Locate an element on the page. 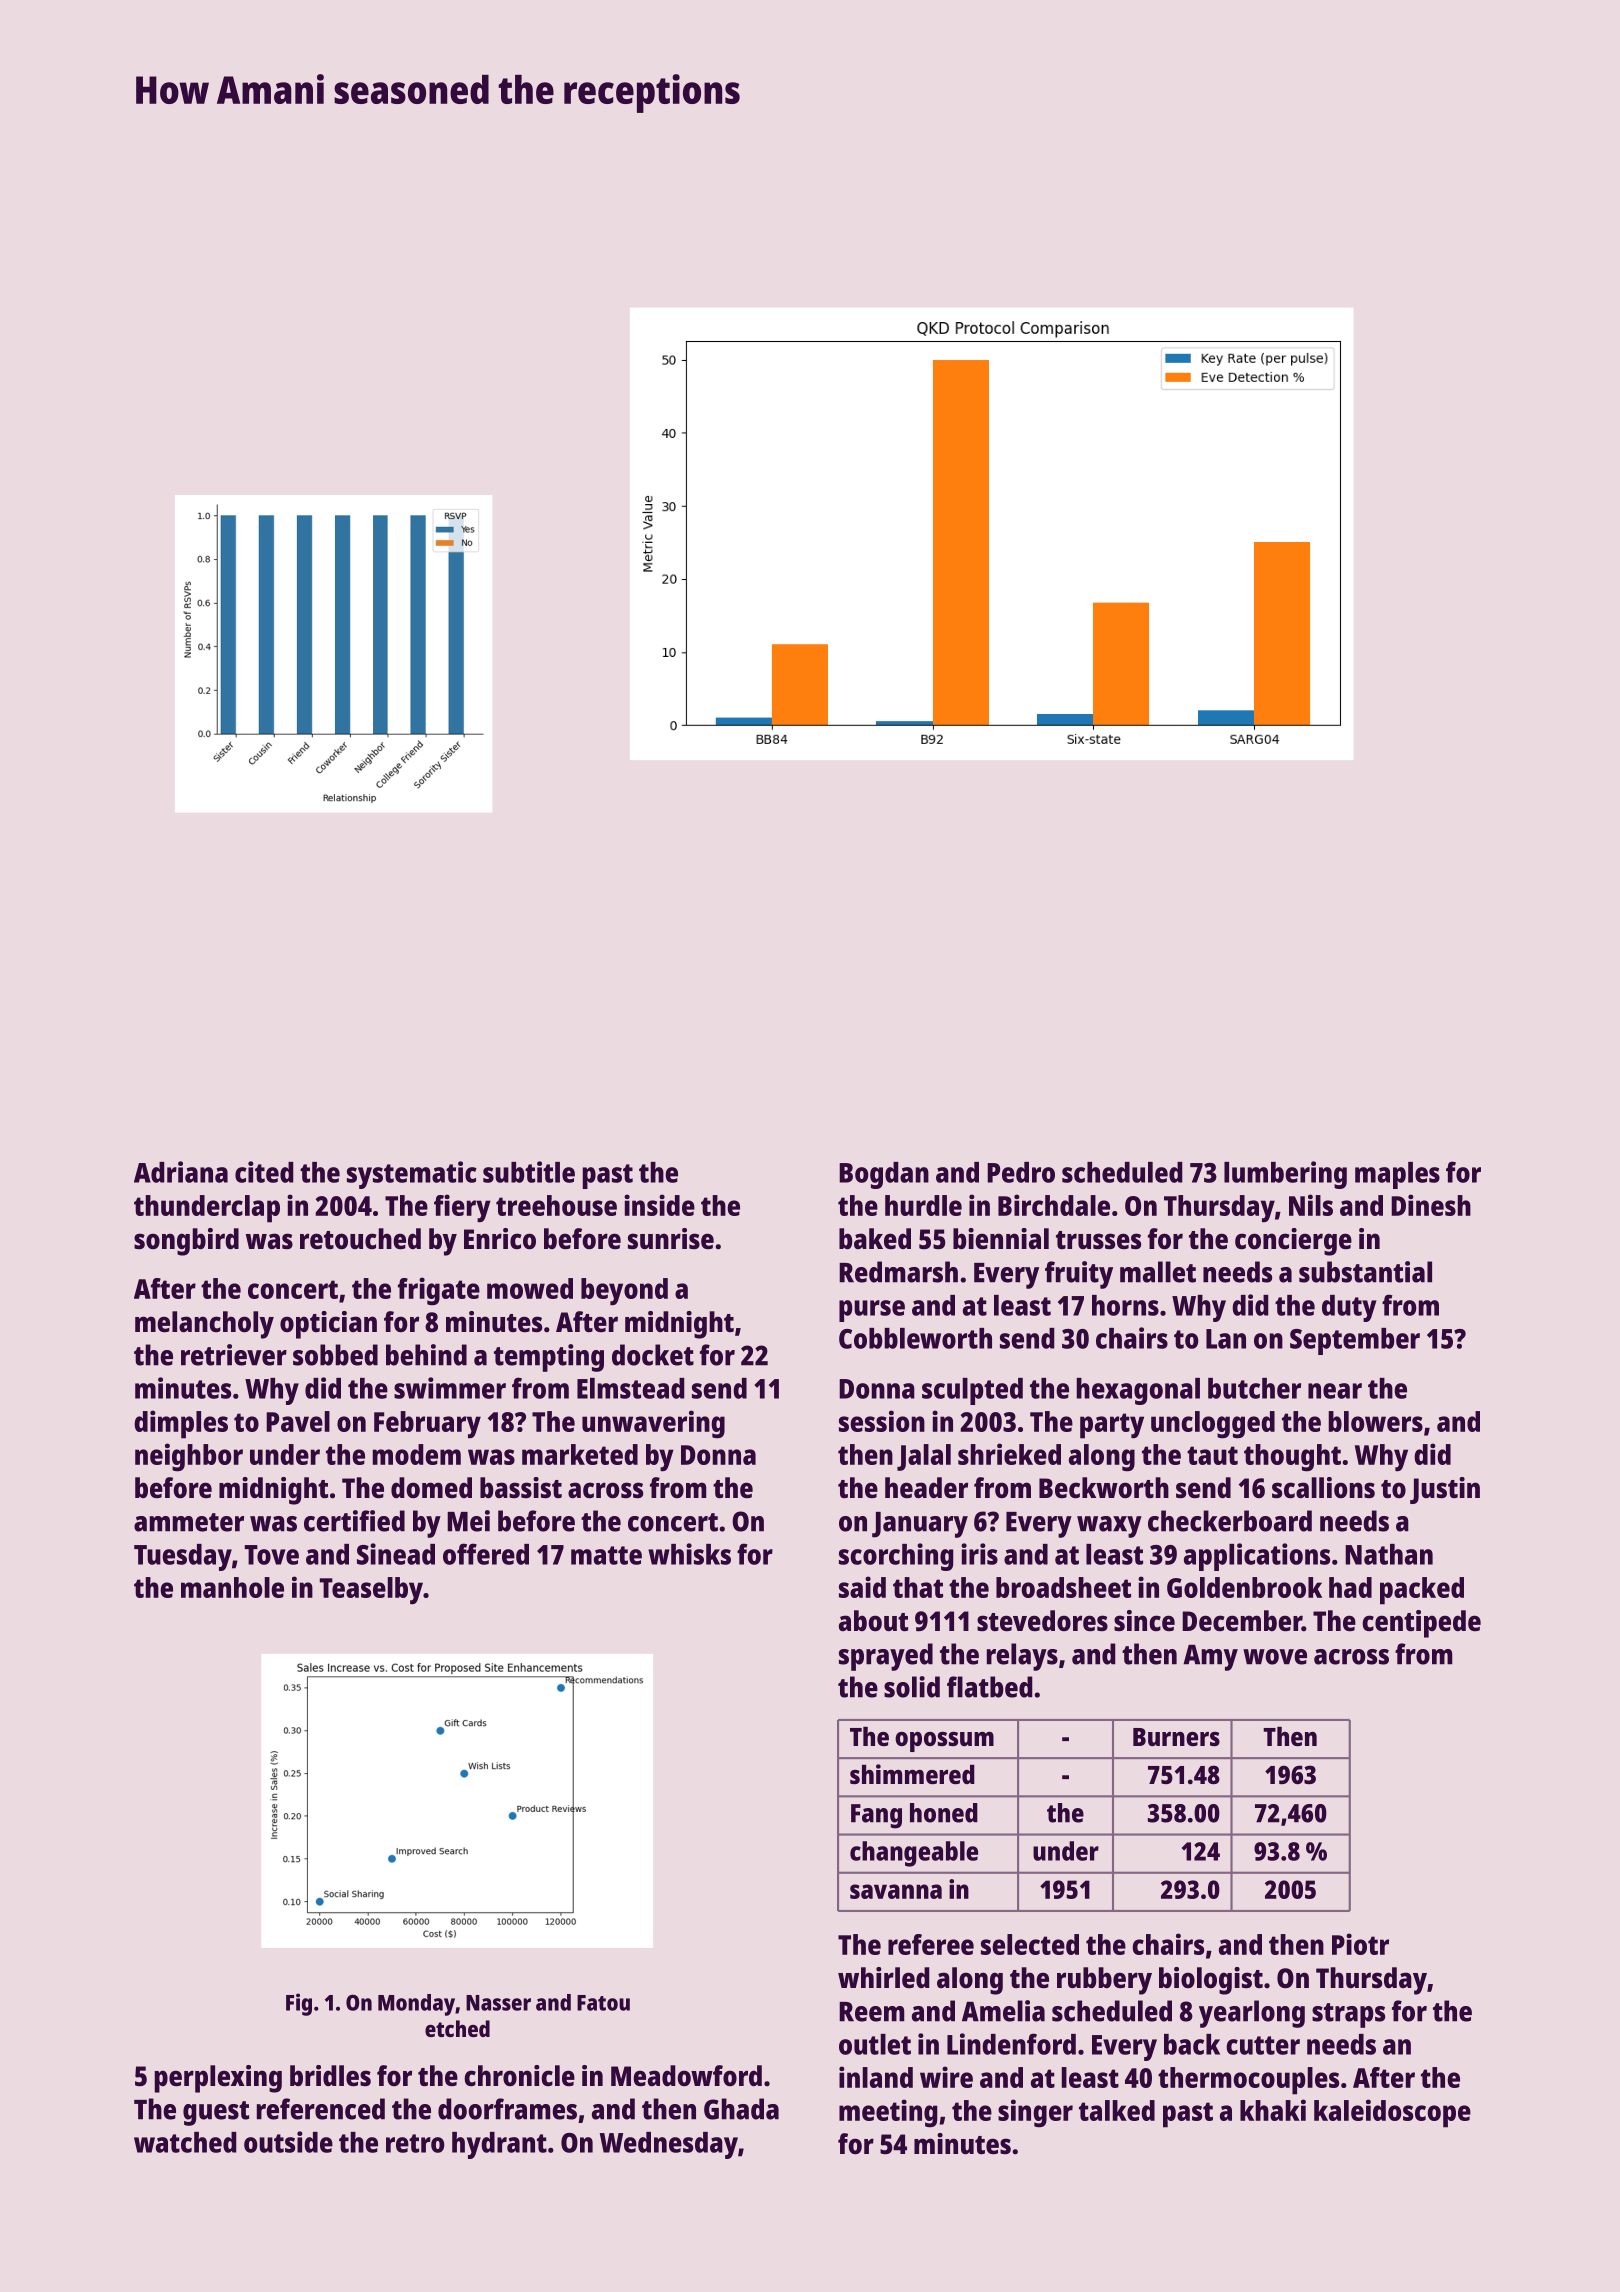 This page has width=1620, height=2292. chronicle is located at coordinates (519, 2075).
